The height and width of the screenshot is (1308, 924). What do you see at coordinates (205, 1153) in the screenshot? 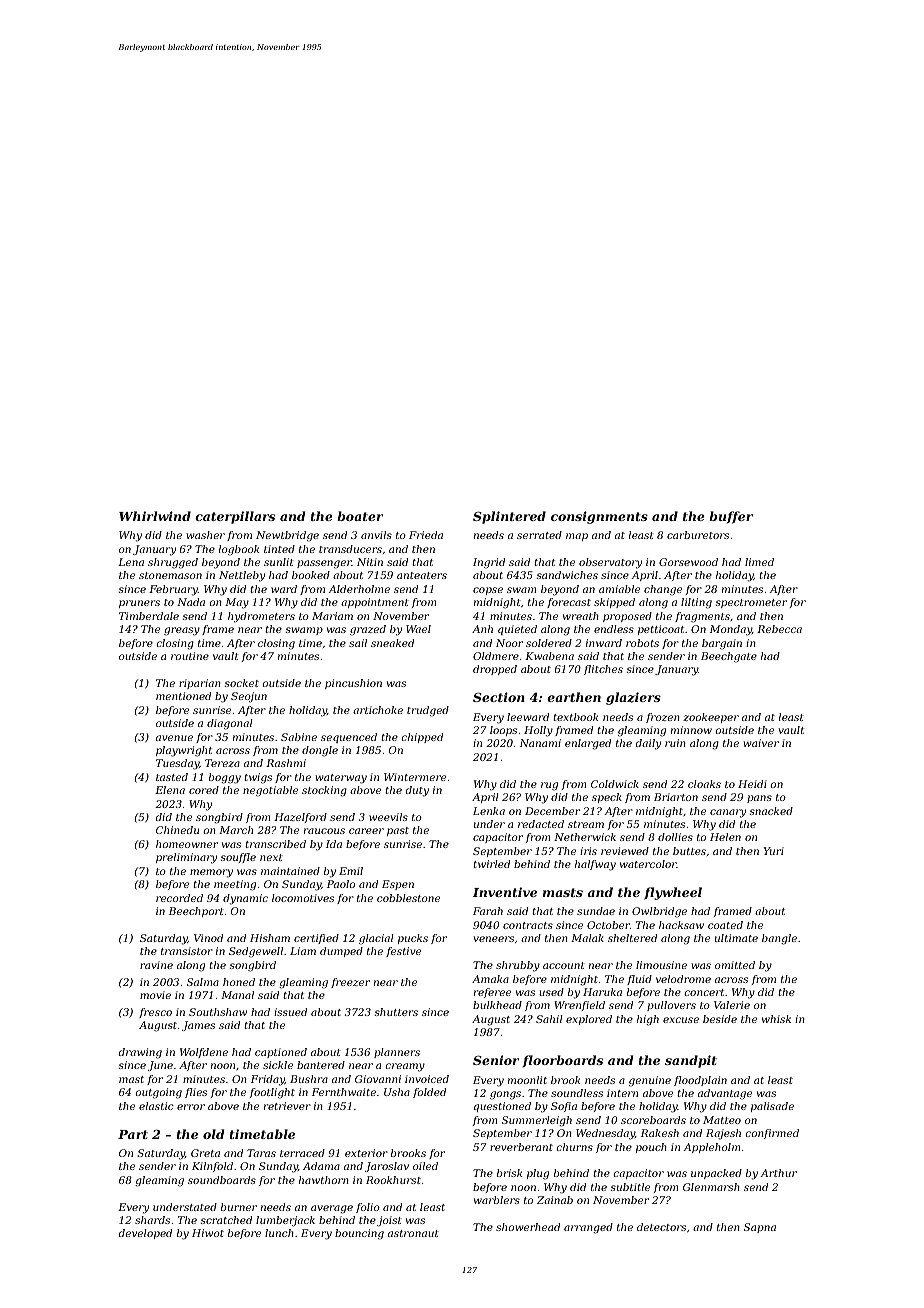
I see `Greta` at bounding box center [205, 1153].
